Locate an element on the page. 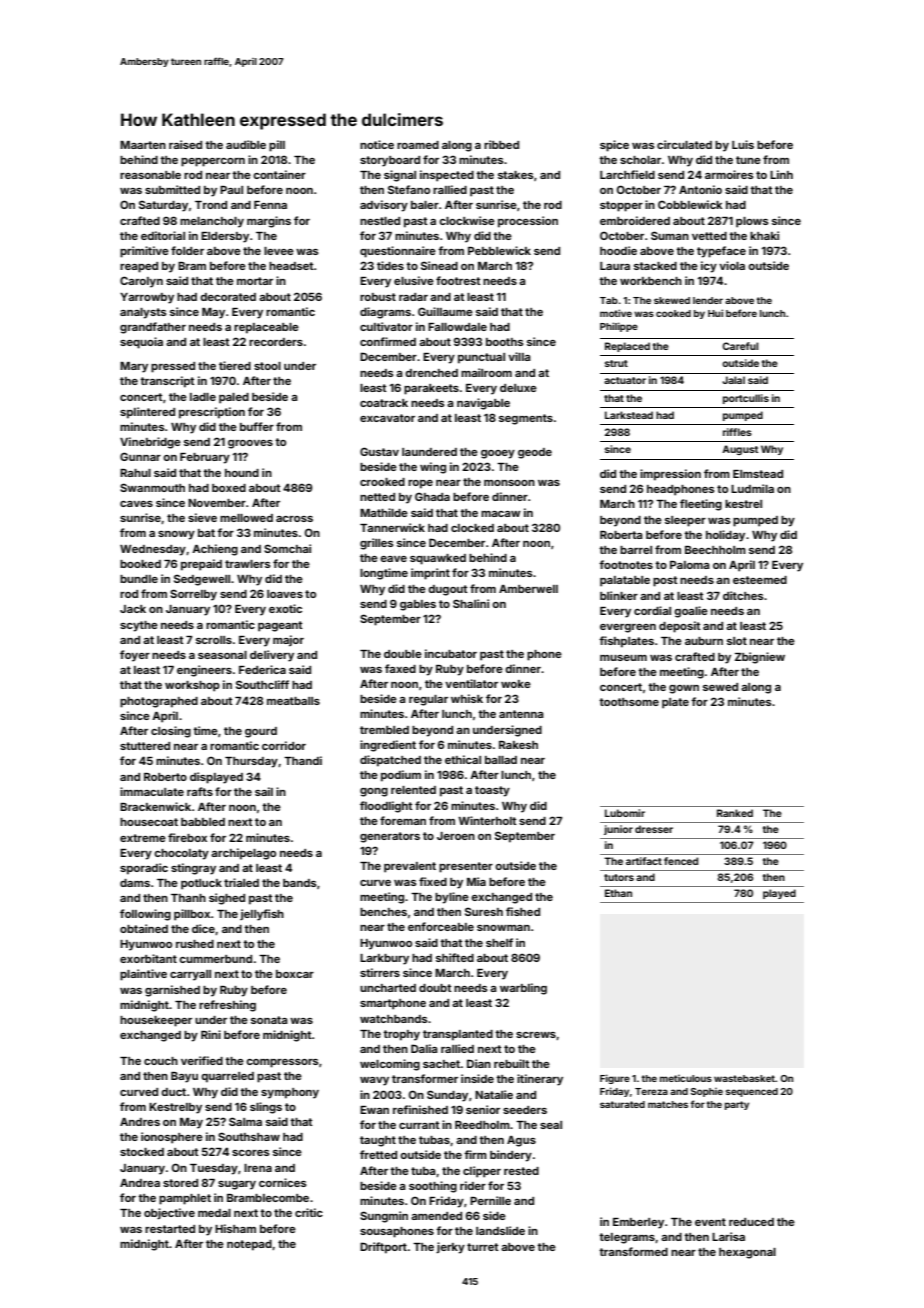 The width and height of the page is (924, 1308). Pebblewick is located at coordinates (499, 250).
